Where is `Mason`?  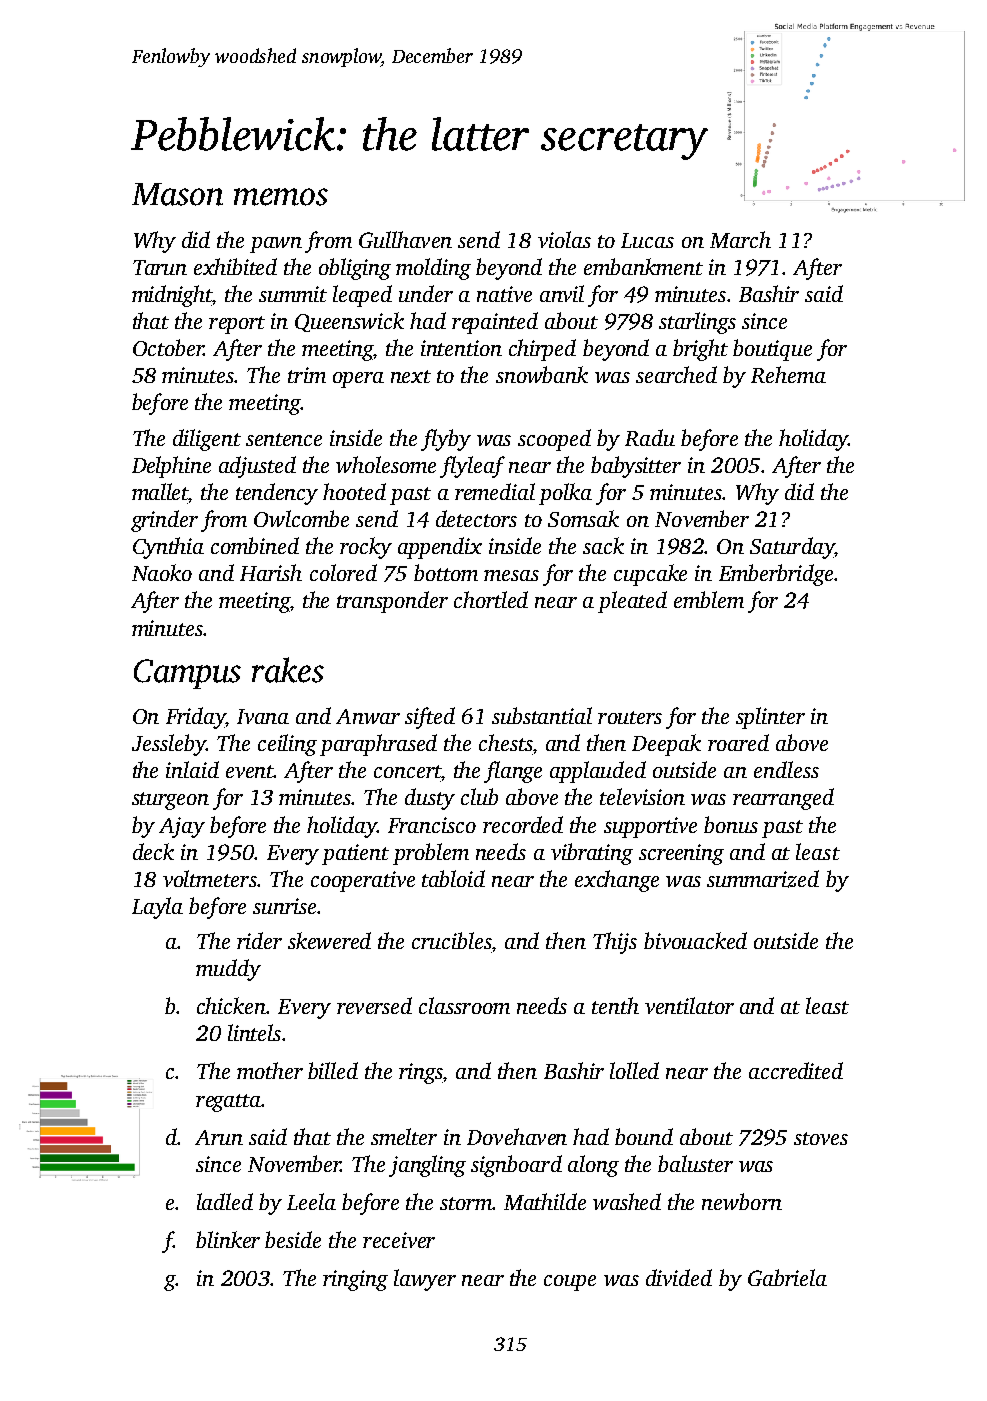 Mason is located at coordinates (177, 194).
